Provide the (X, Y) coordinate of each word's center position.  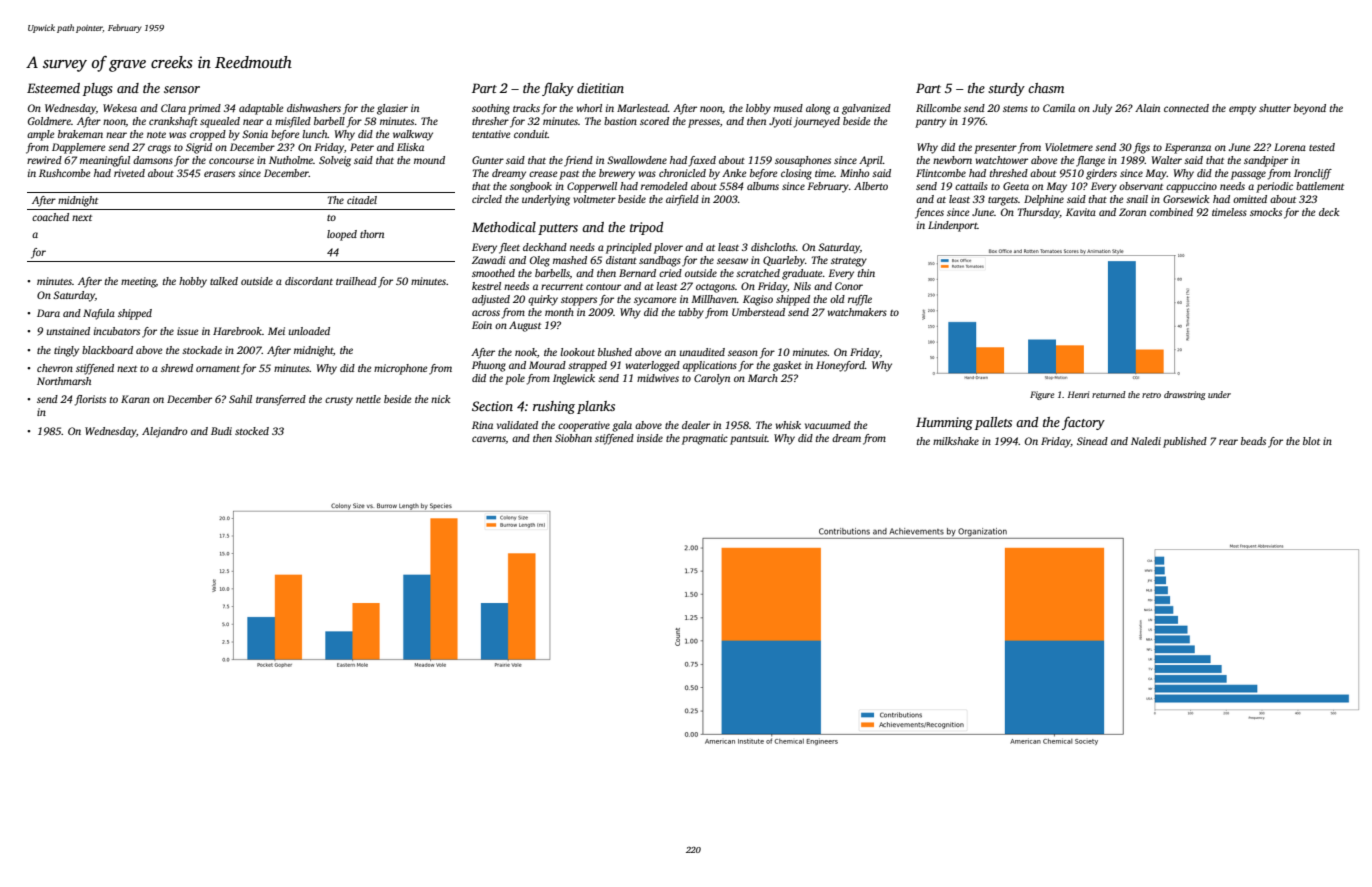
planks (596, 407)
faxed (702, 161)
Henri (1078, 394)
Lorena (1290, 147)
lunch (315, 134)
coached (50, 217)
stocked (252, 431)
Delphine (1044, 200)
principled (629, 248)
